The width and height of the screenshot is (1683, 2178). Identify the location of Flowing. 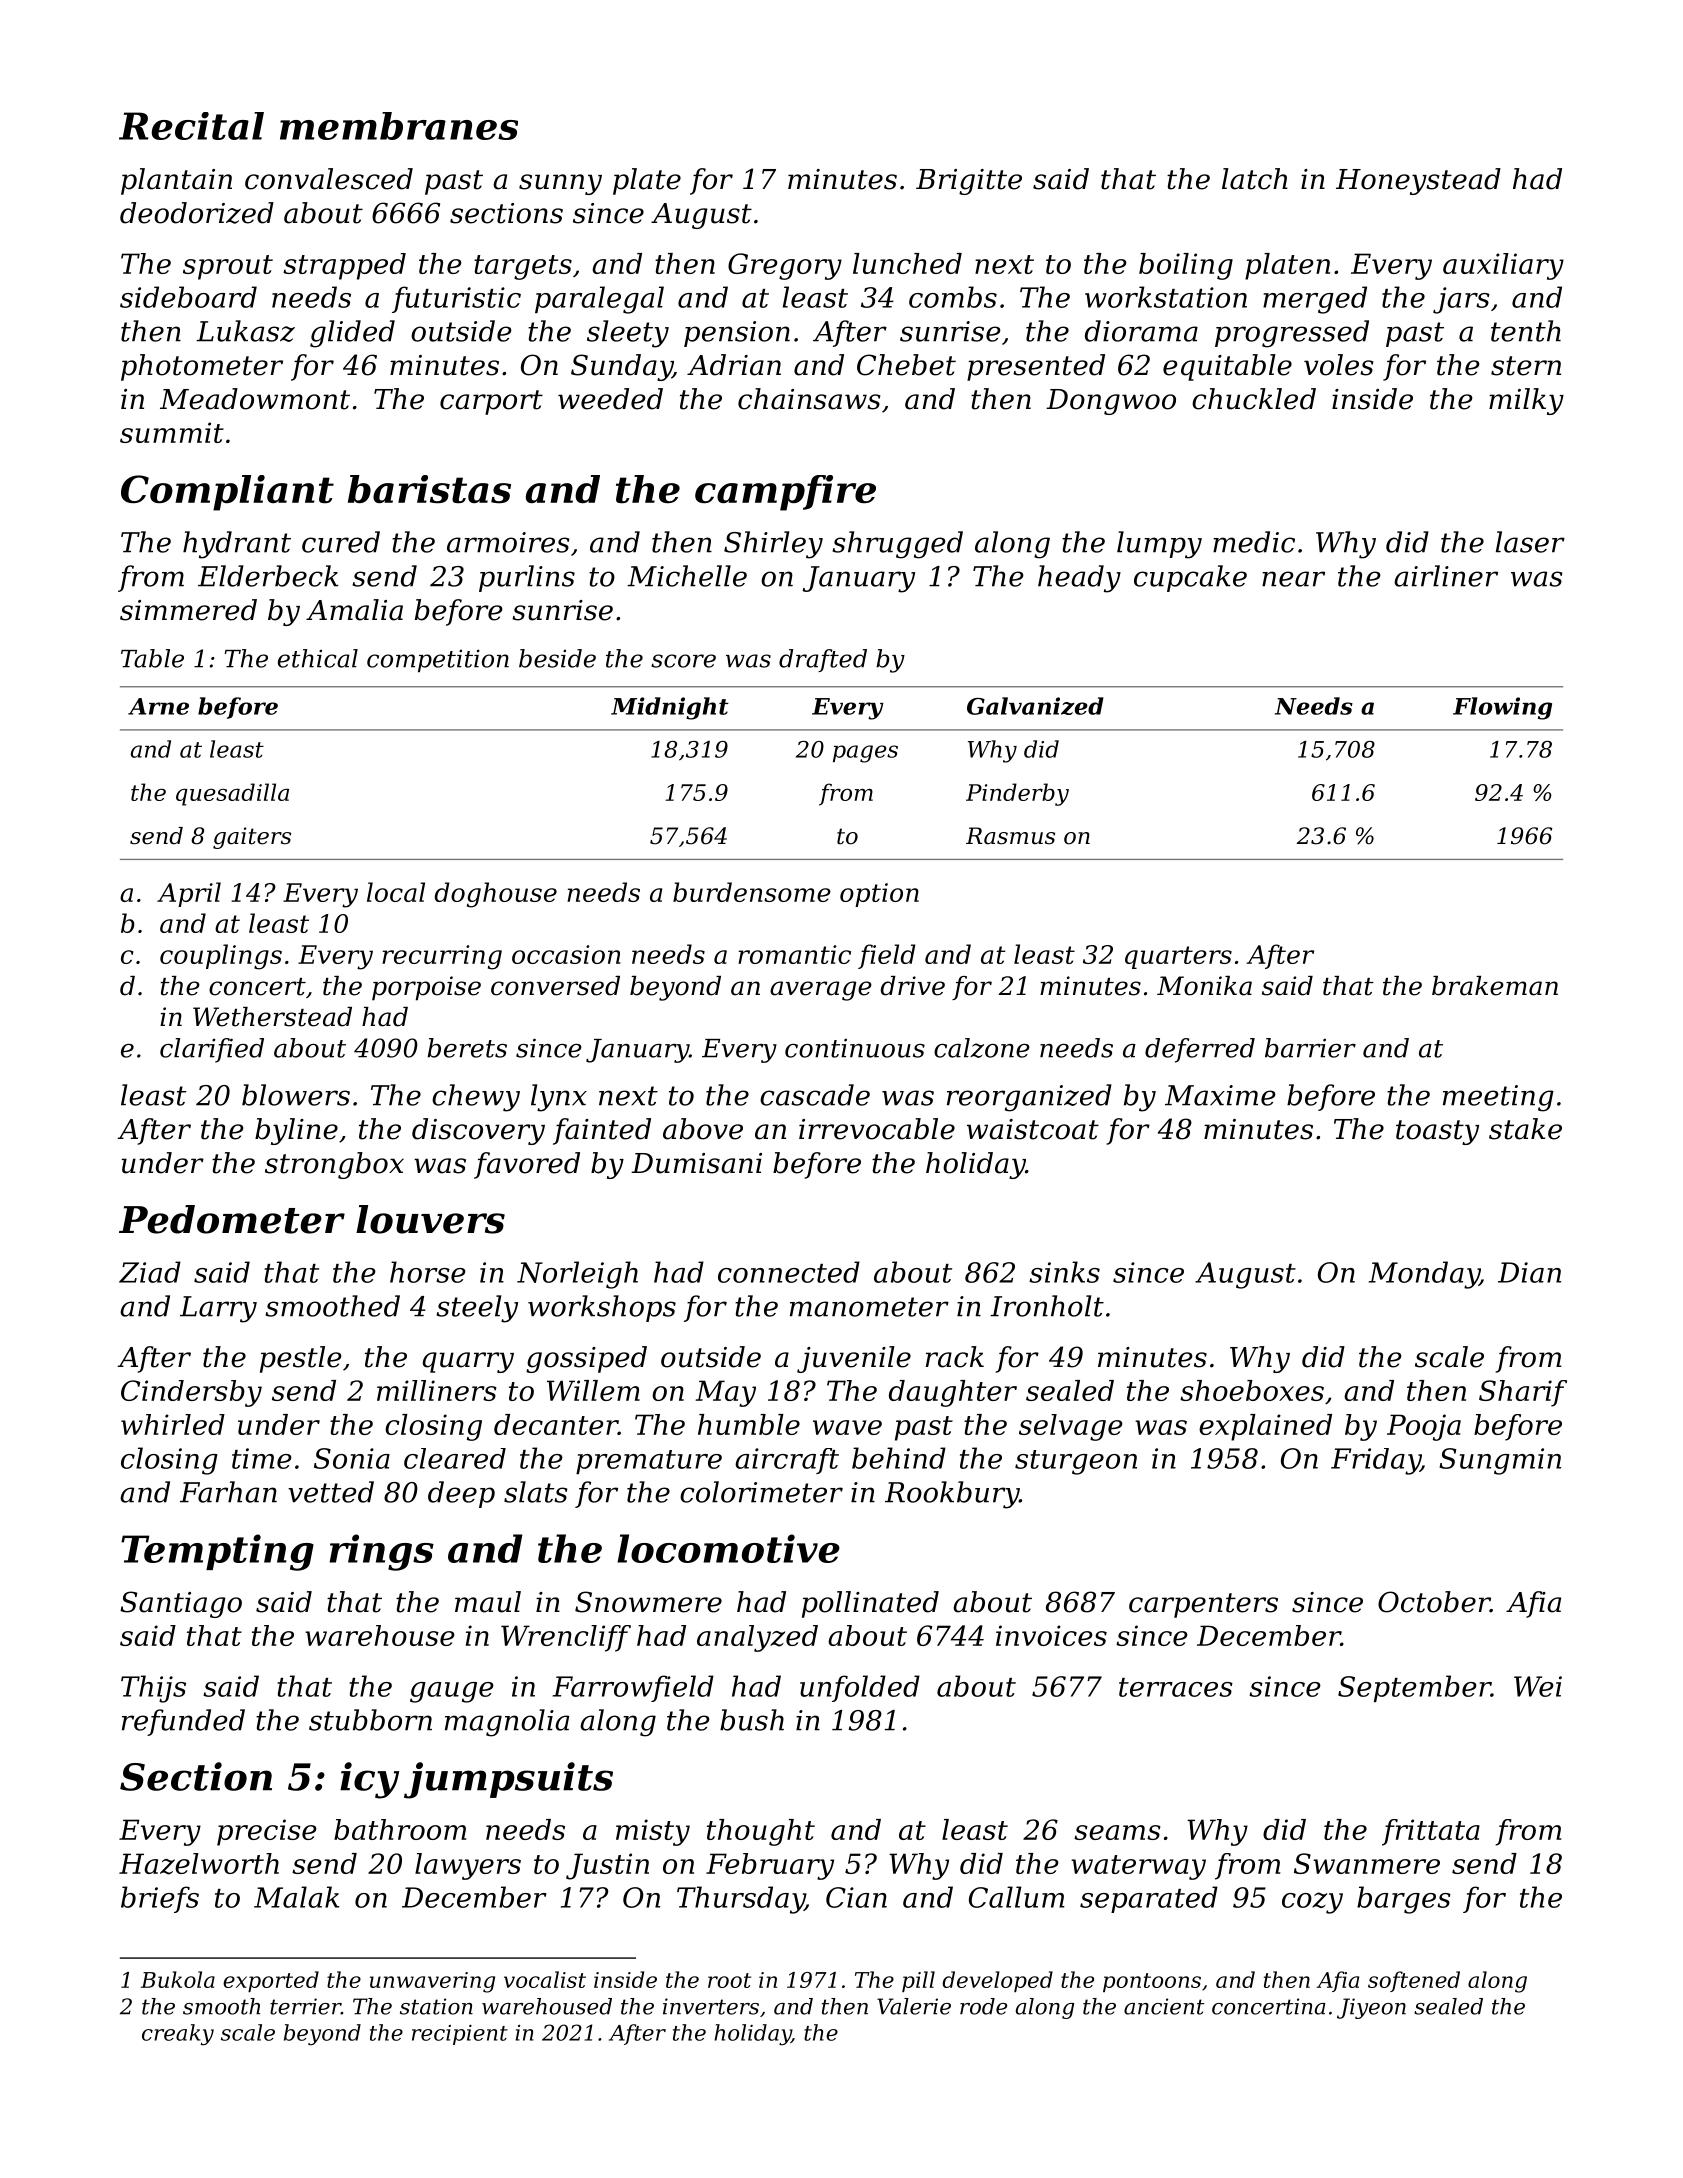
(1502, 708).
